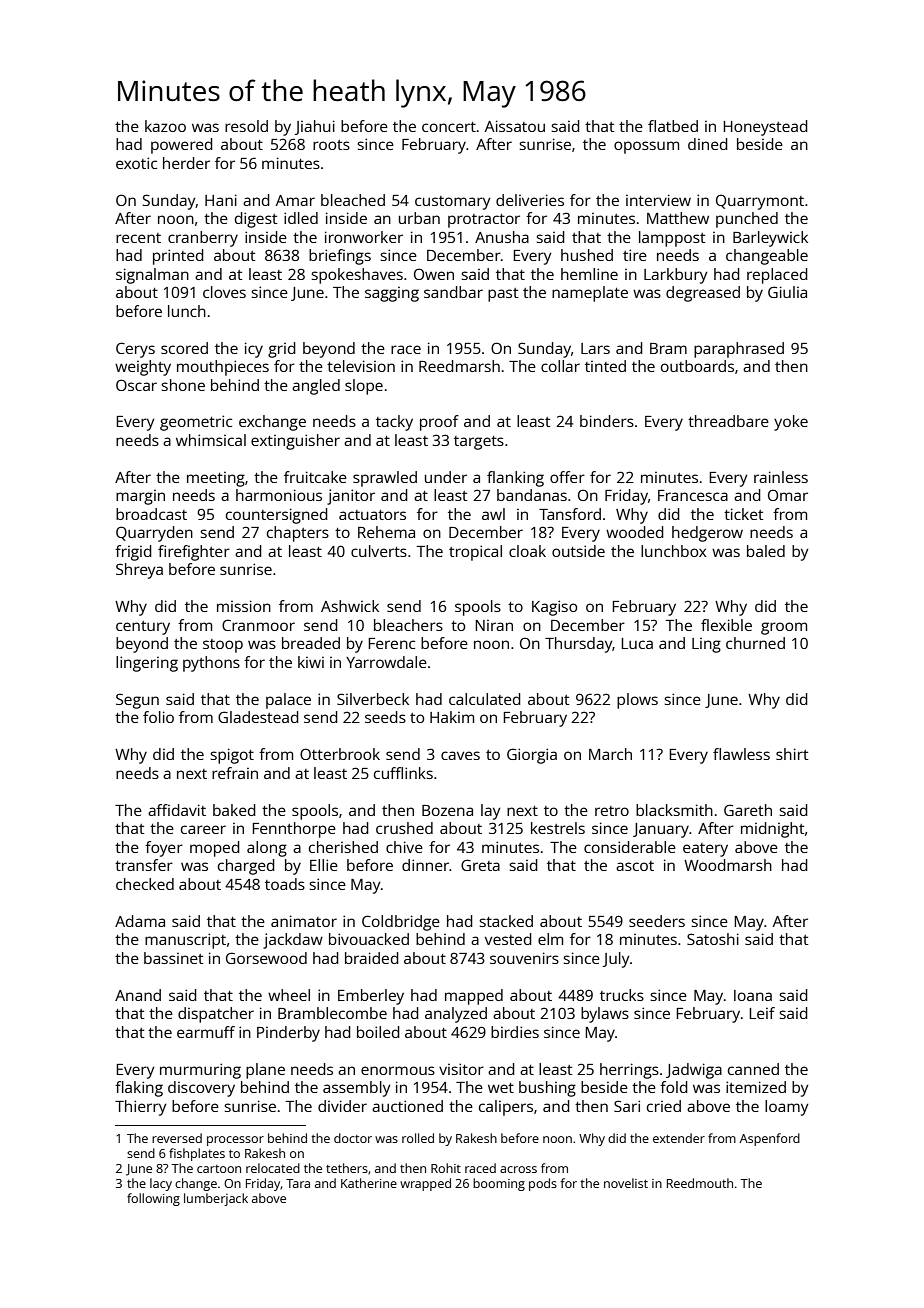  What do you see at coordinates (314, 127) in the image?
I see `Jiahui` at bounding box center [314, 127].
